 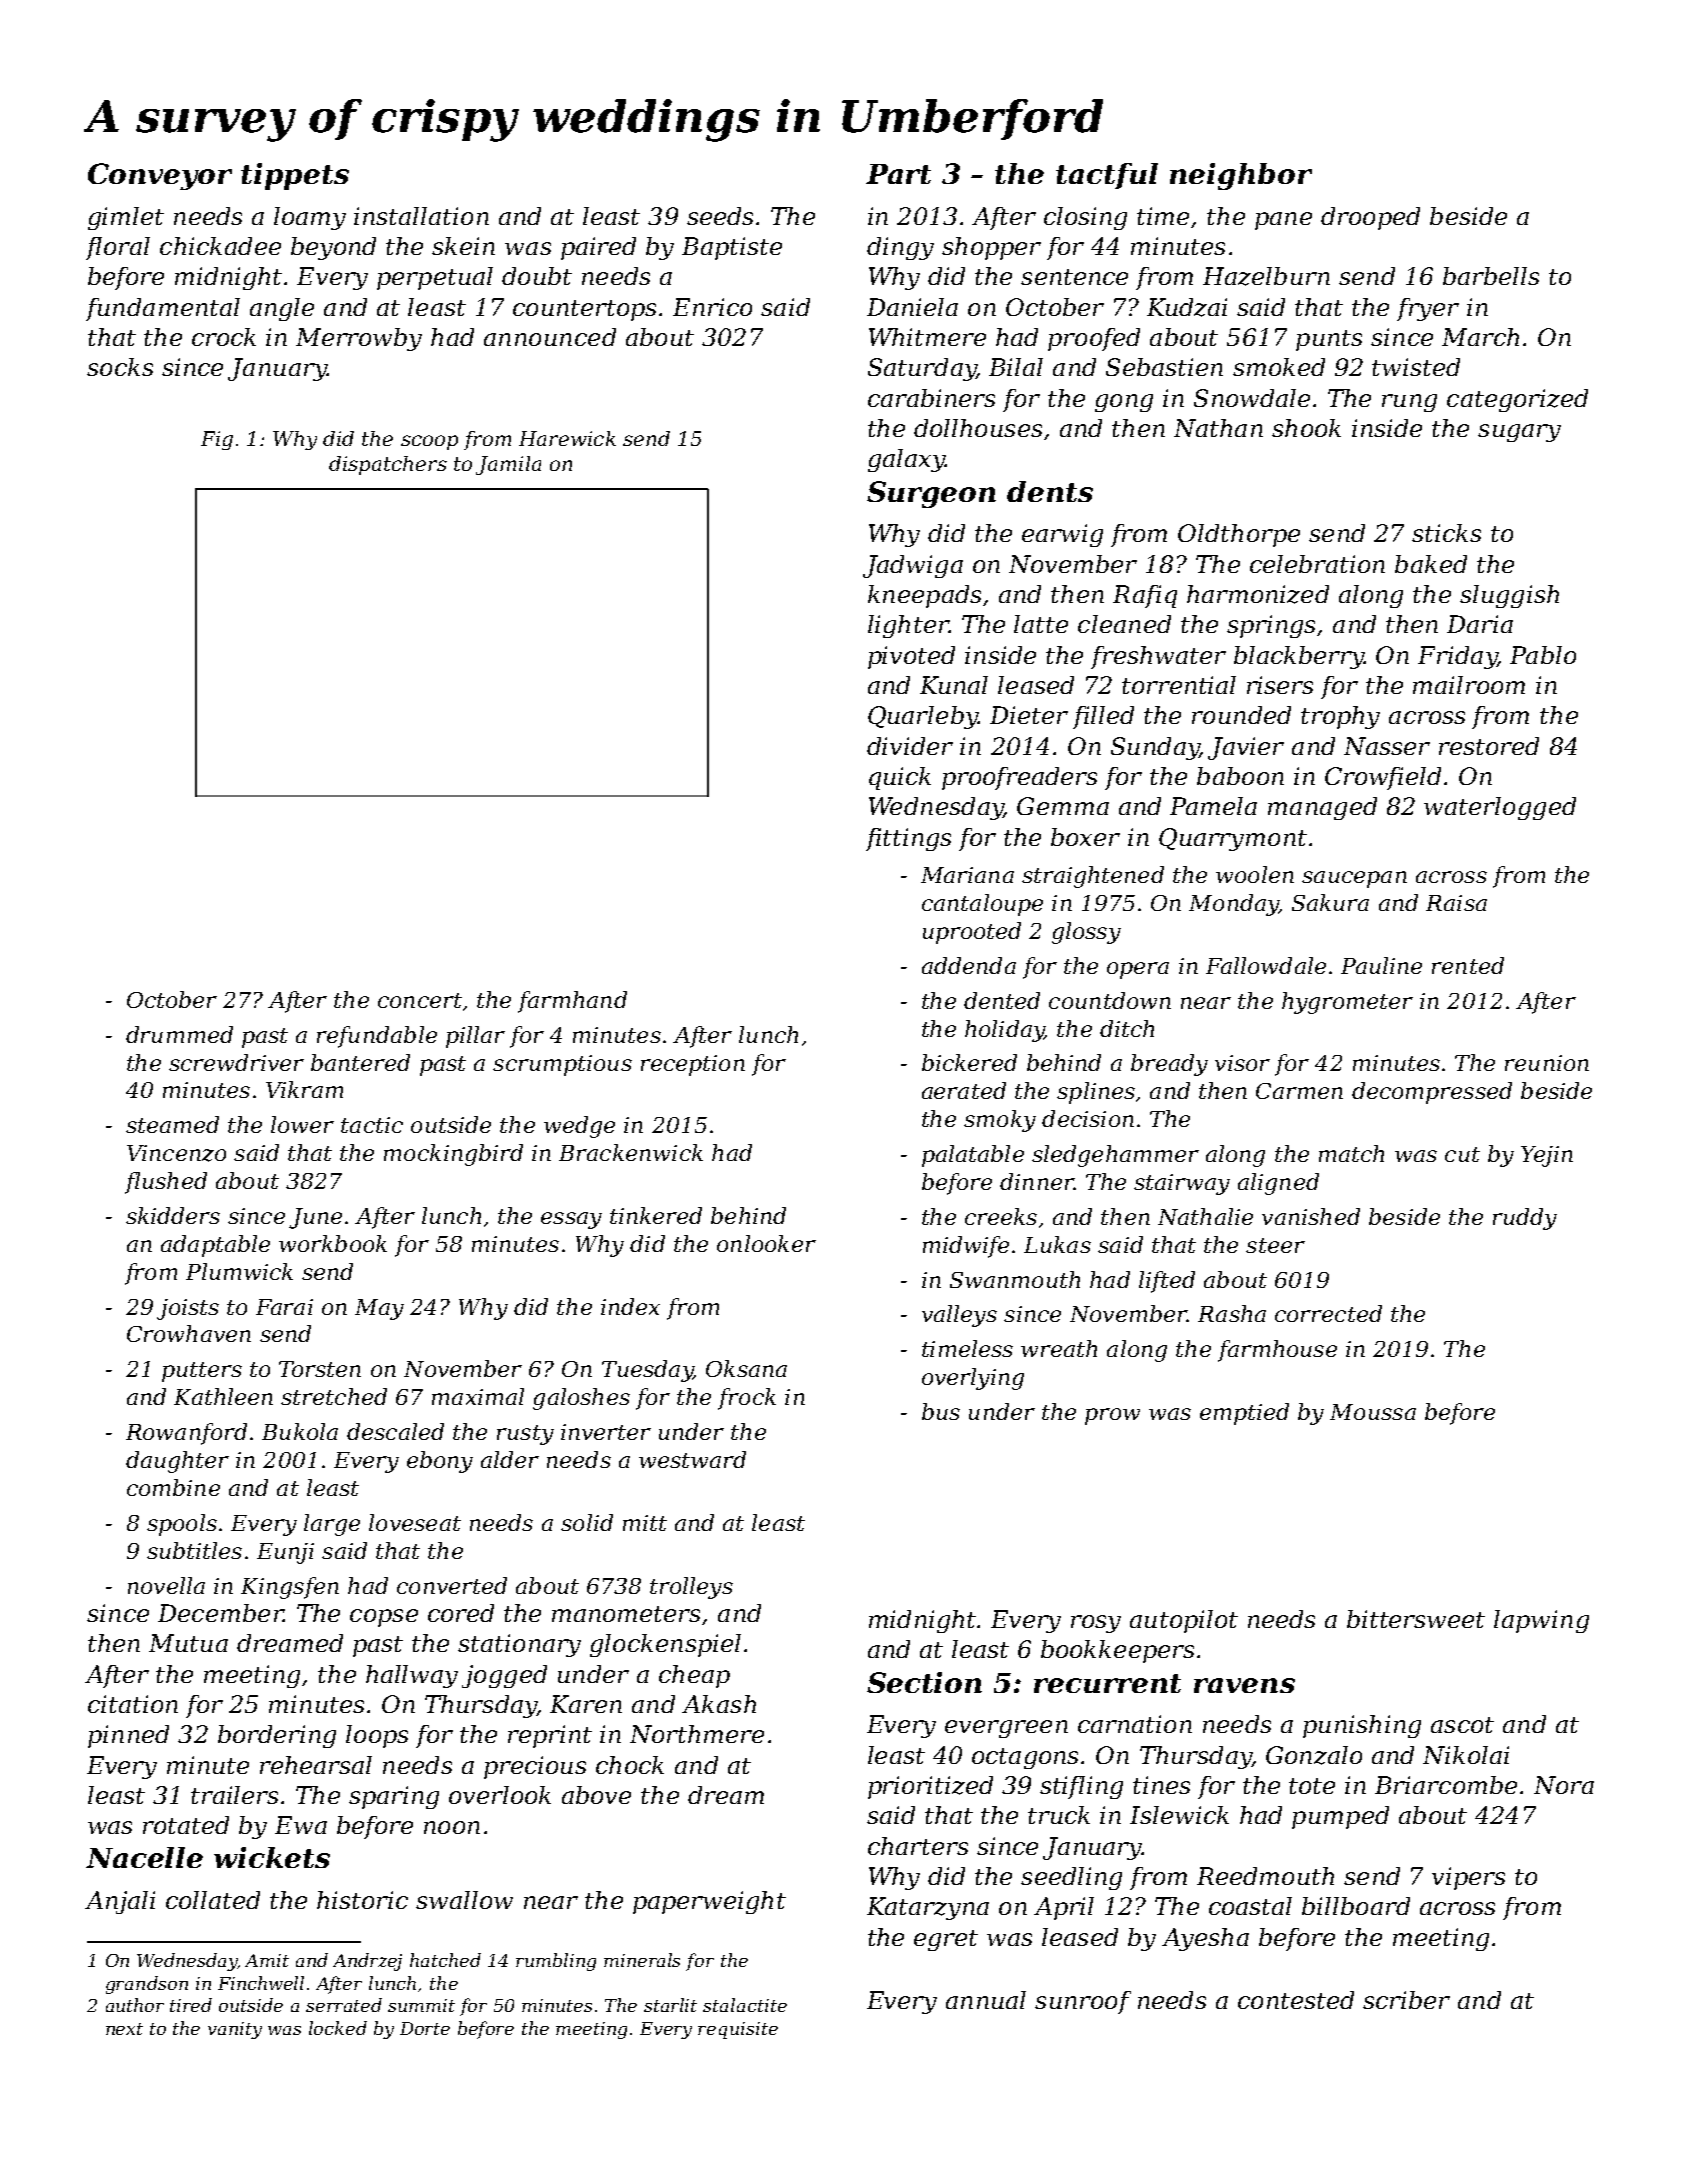 I want to click on Moussa, so click(x=1373, y=1412).
